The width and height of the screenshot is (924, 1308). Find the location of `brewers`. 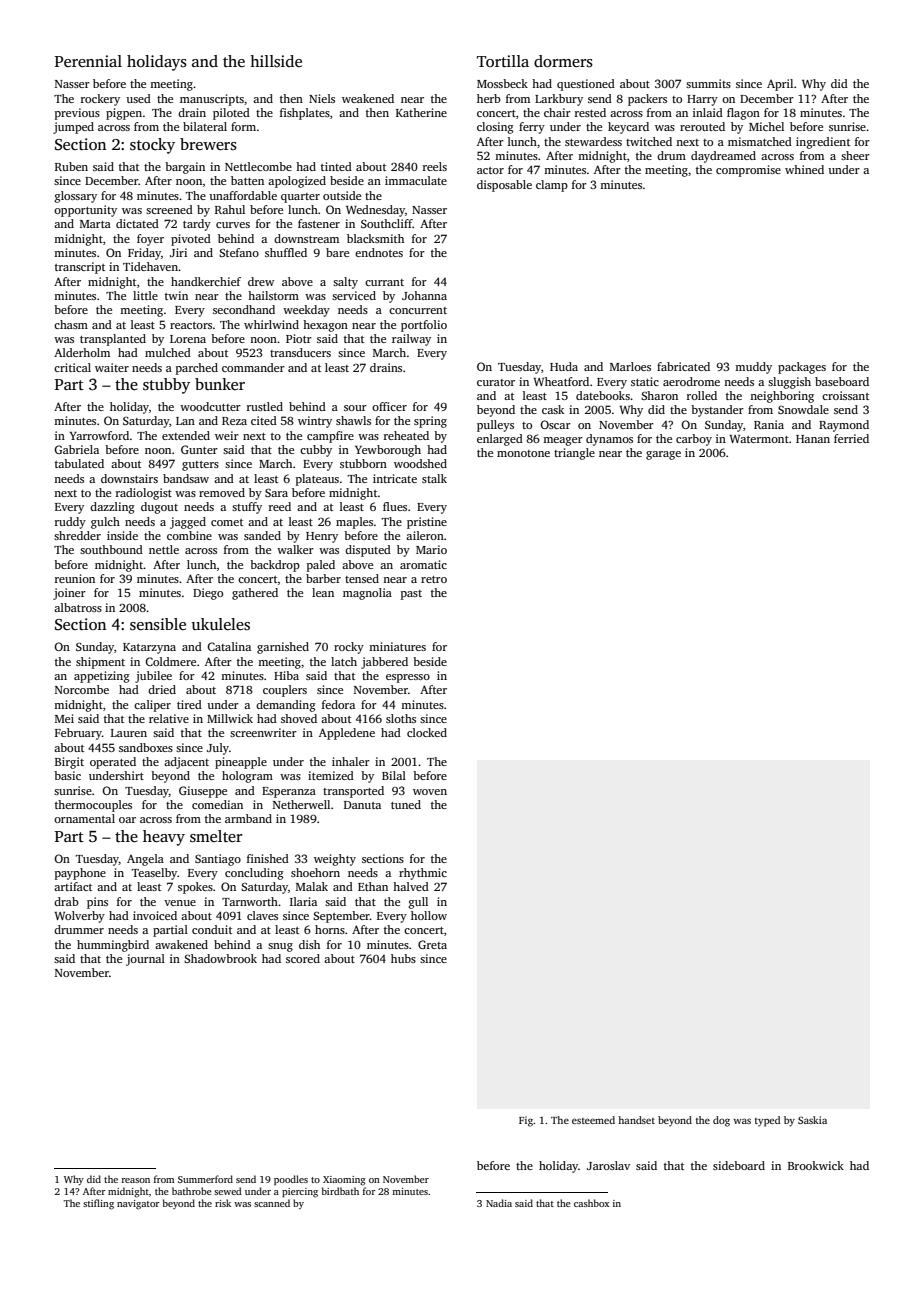

brewers is located at coordinates (208, 144).
